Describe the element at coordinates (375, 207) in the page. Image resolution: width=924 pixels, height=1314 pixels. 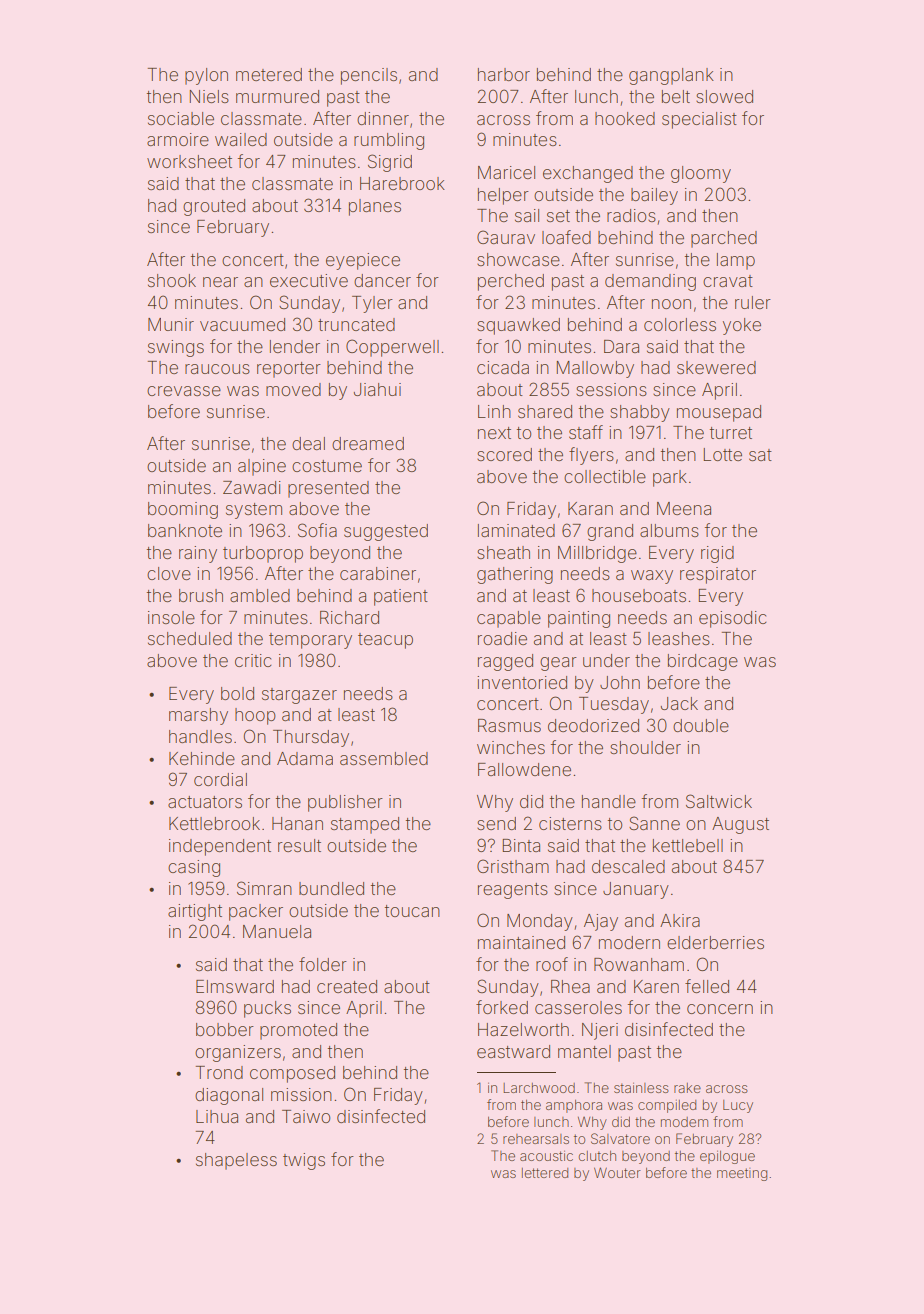
I see `planes` at that location.
